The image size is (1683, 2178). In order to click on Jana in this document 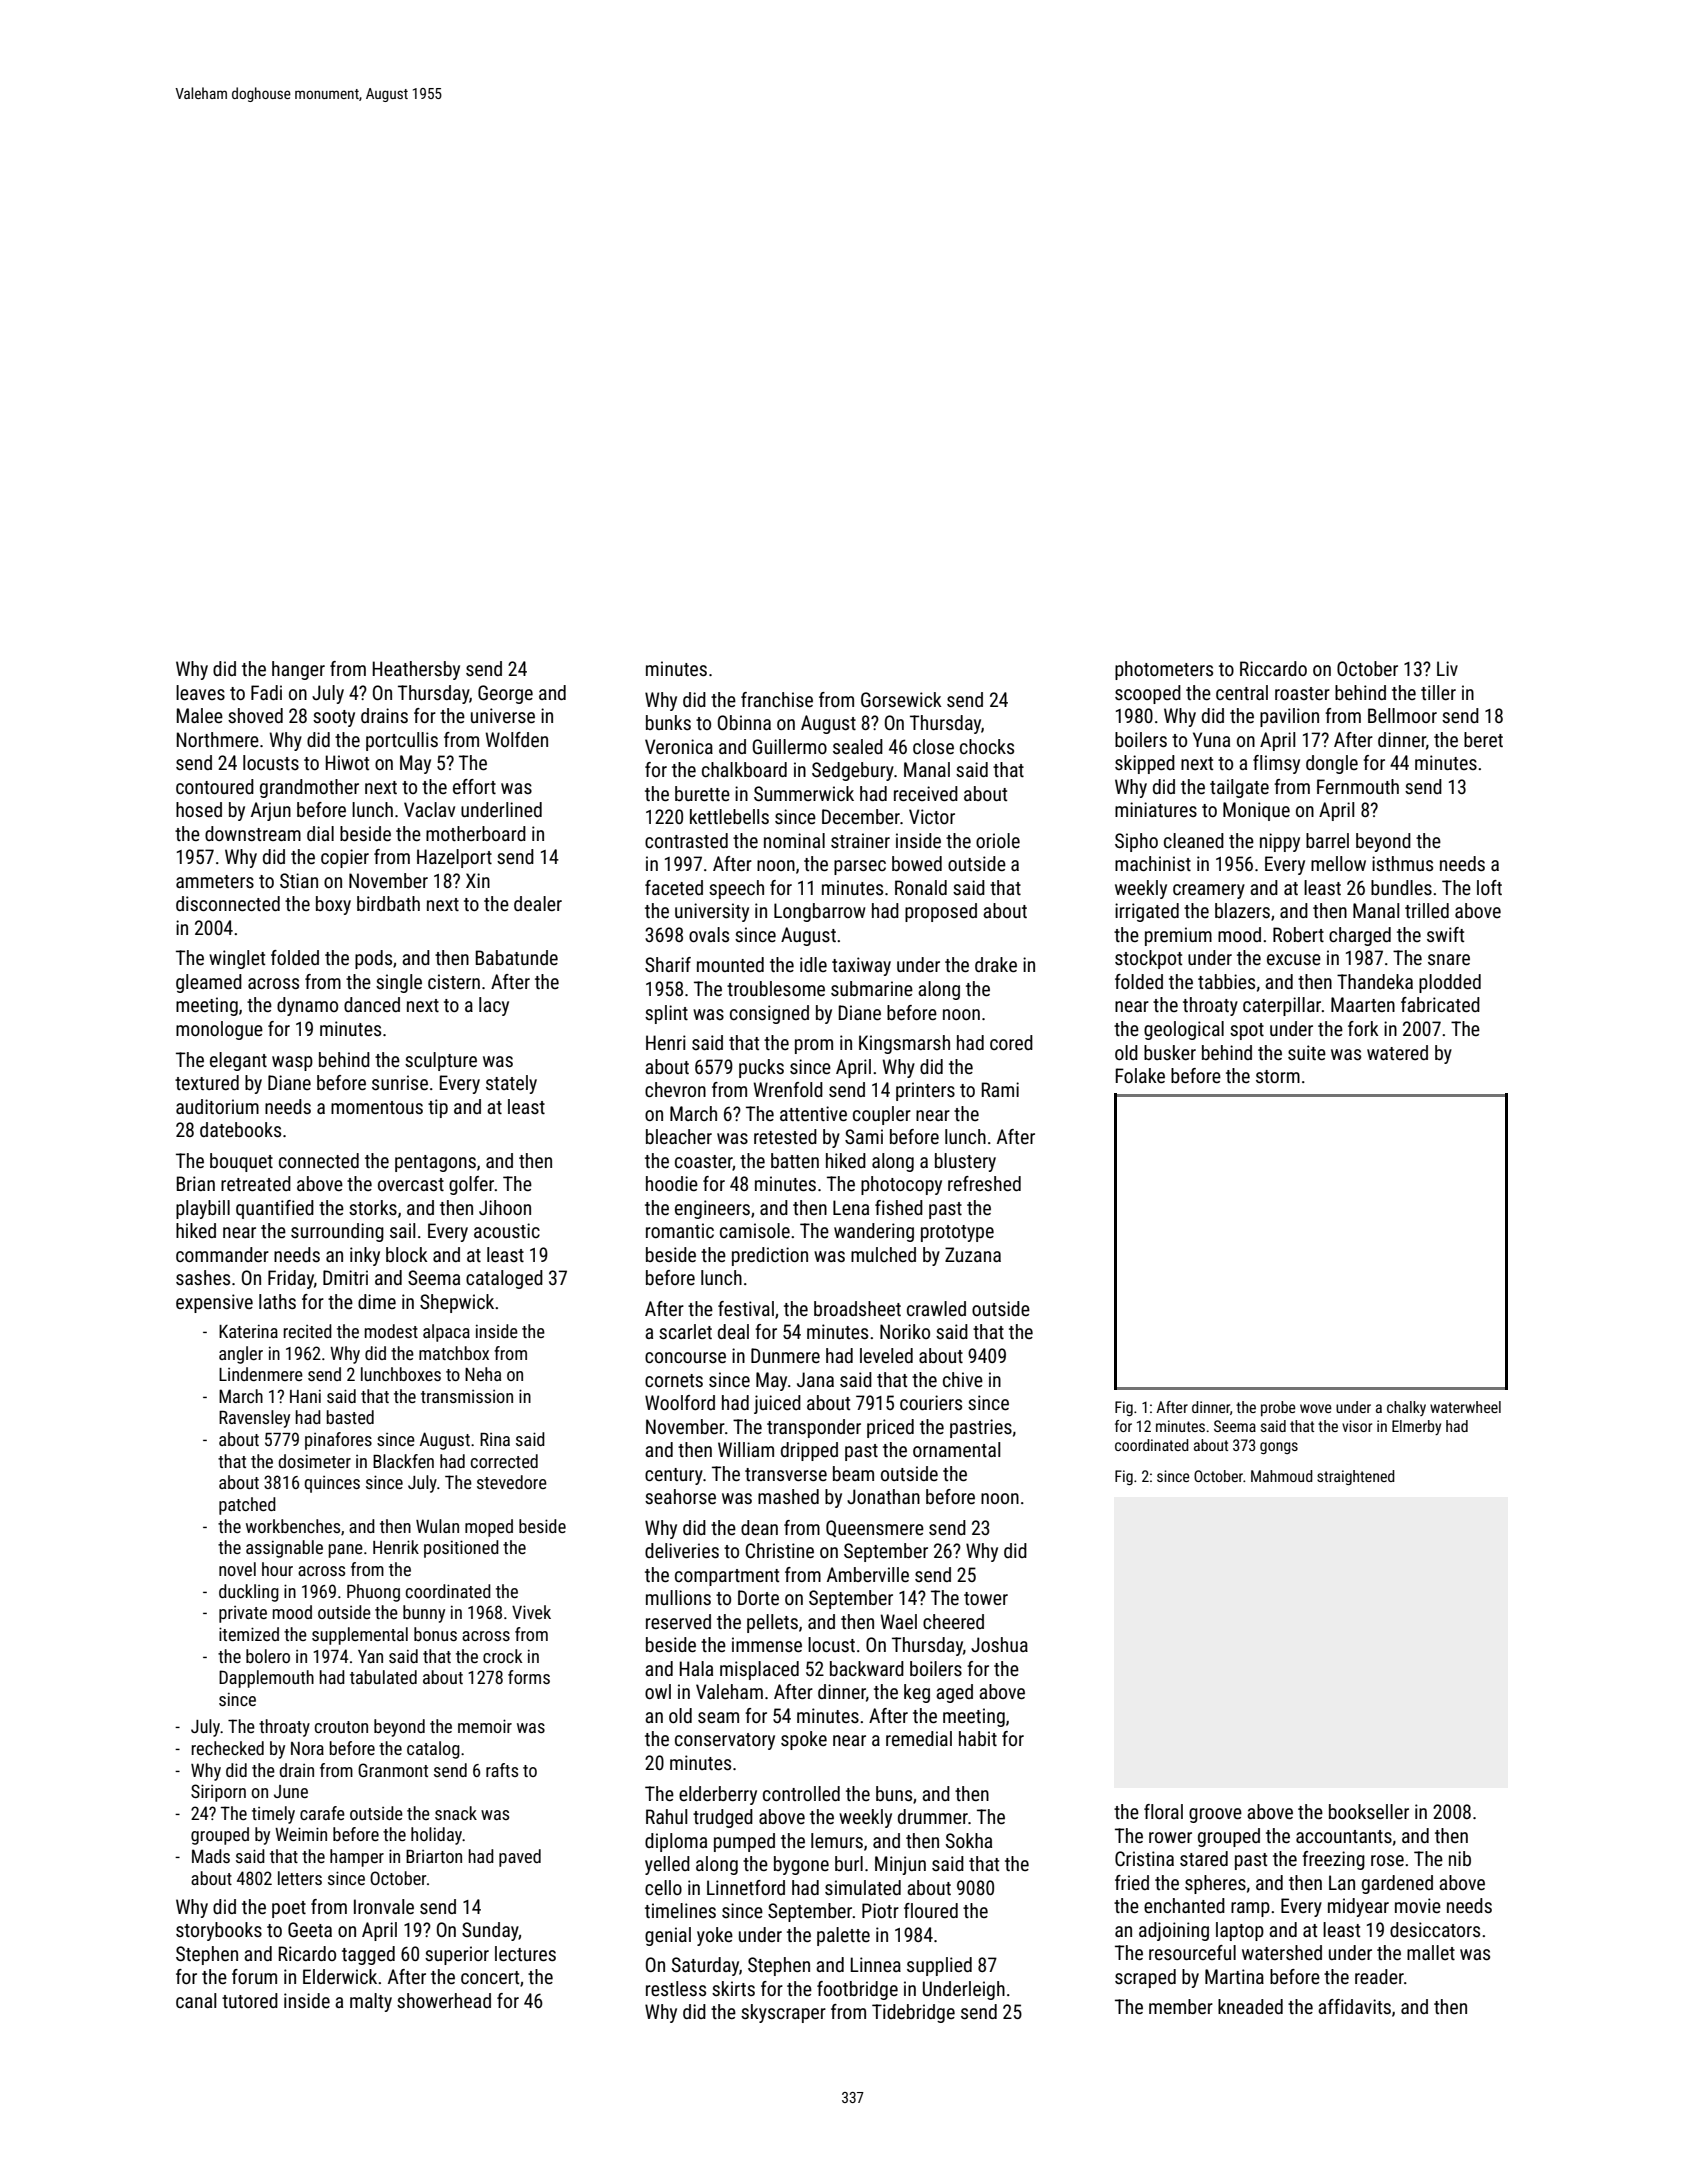, I will do `click(815, 1379)`.
